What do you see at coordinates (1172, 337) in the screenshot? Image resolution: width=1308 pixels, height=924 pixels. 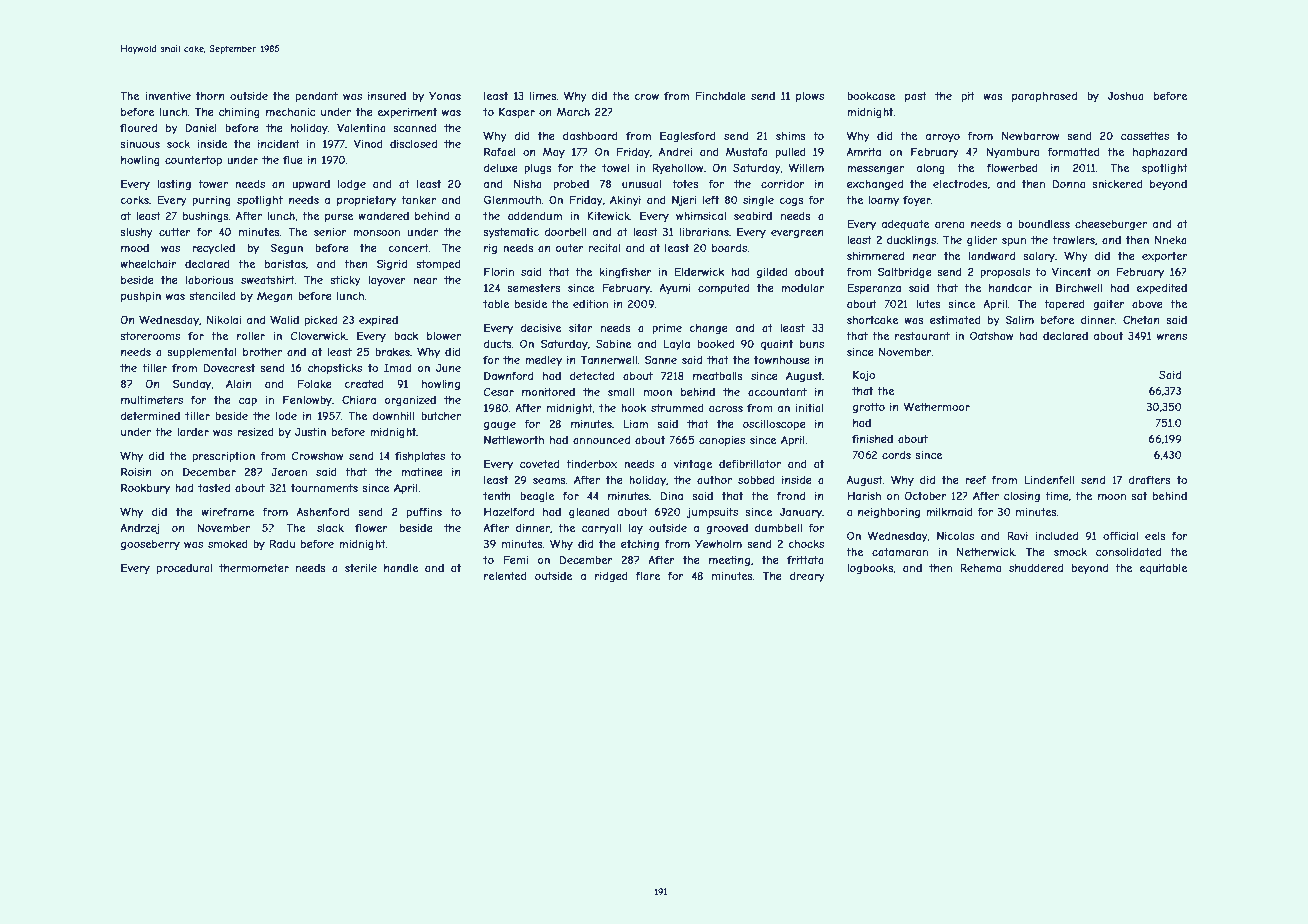 I see `wrens` at bounding box center [1172, 337].
